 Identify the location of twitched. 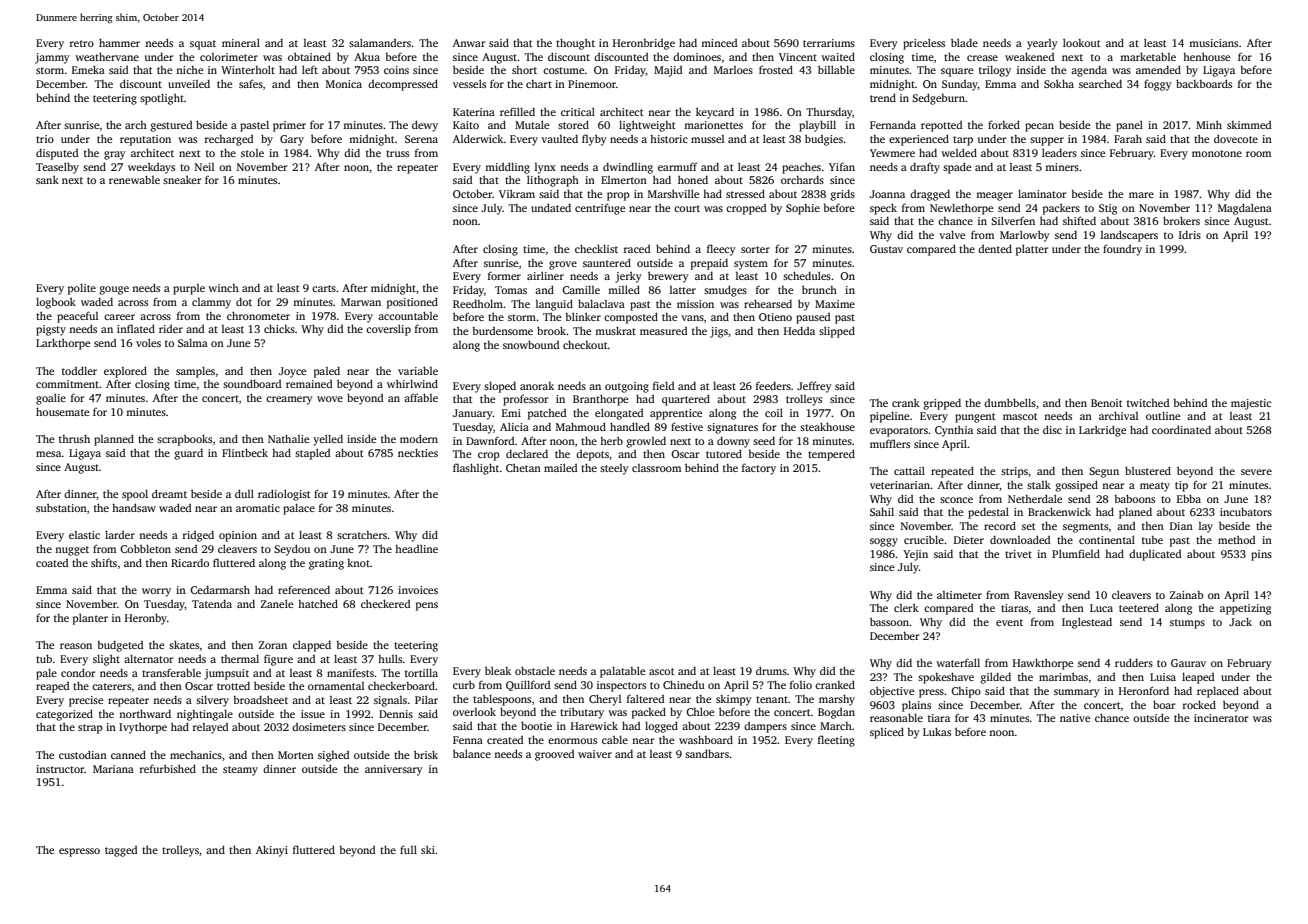
(1148, 403).
